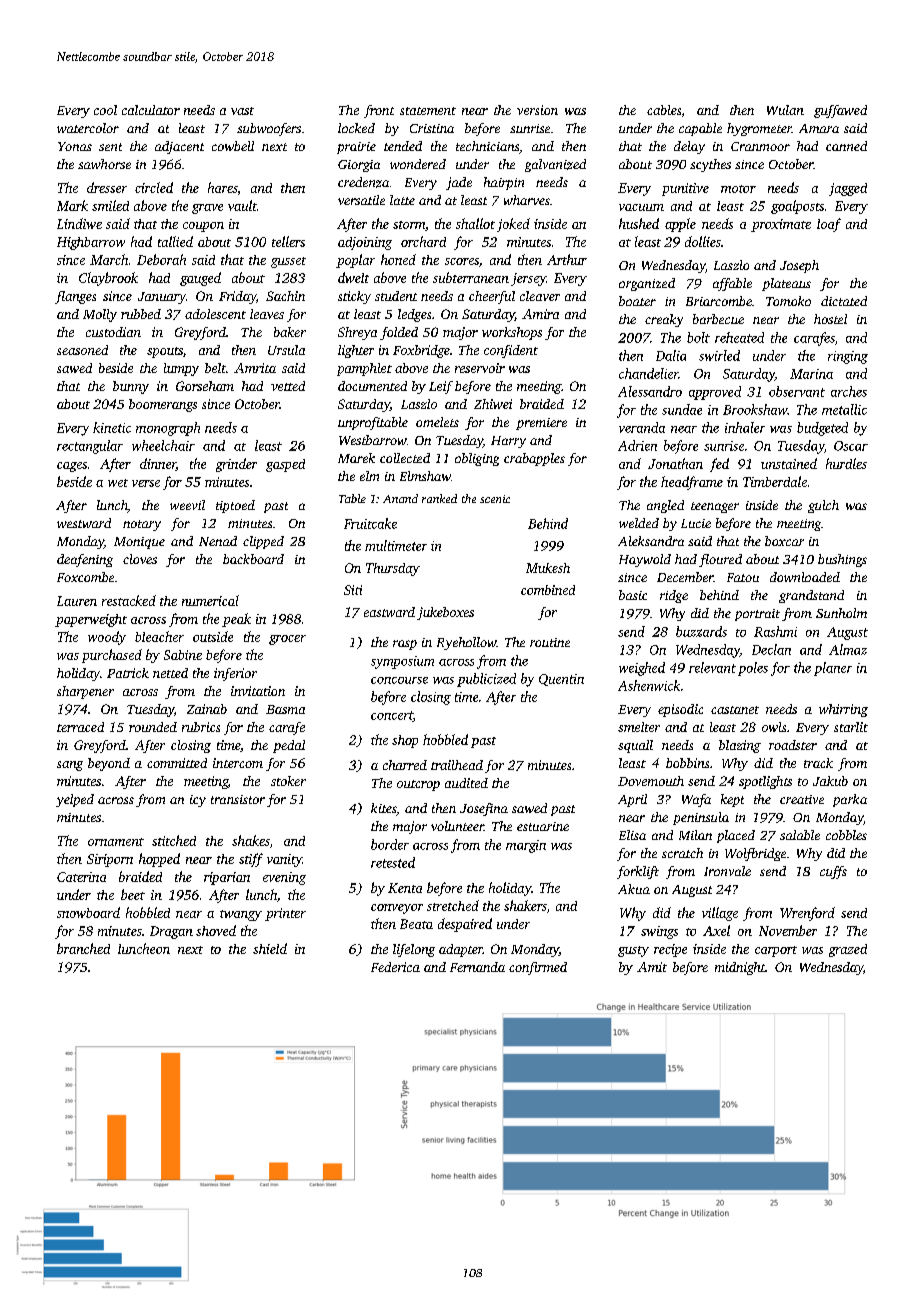 The height and width of the screenshot is (1308, 924). I want to click on seasoned, so click(82, 350).
